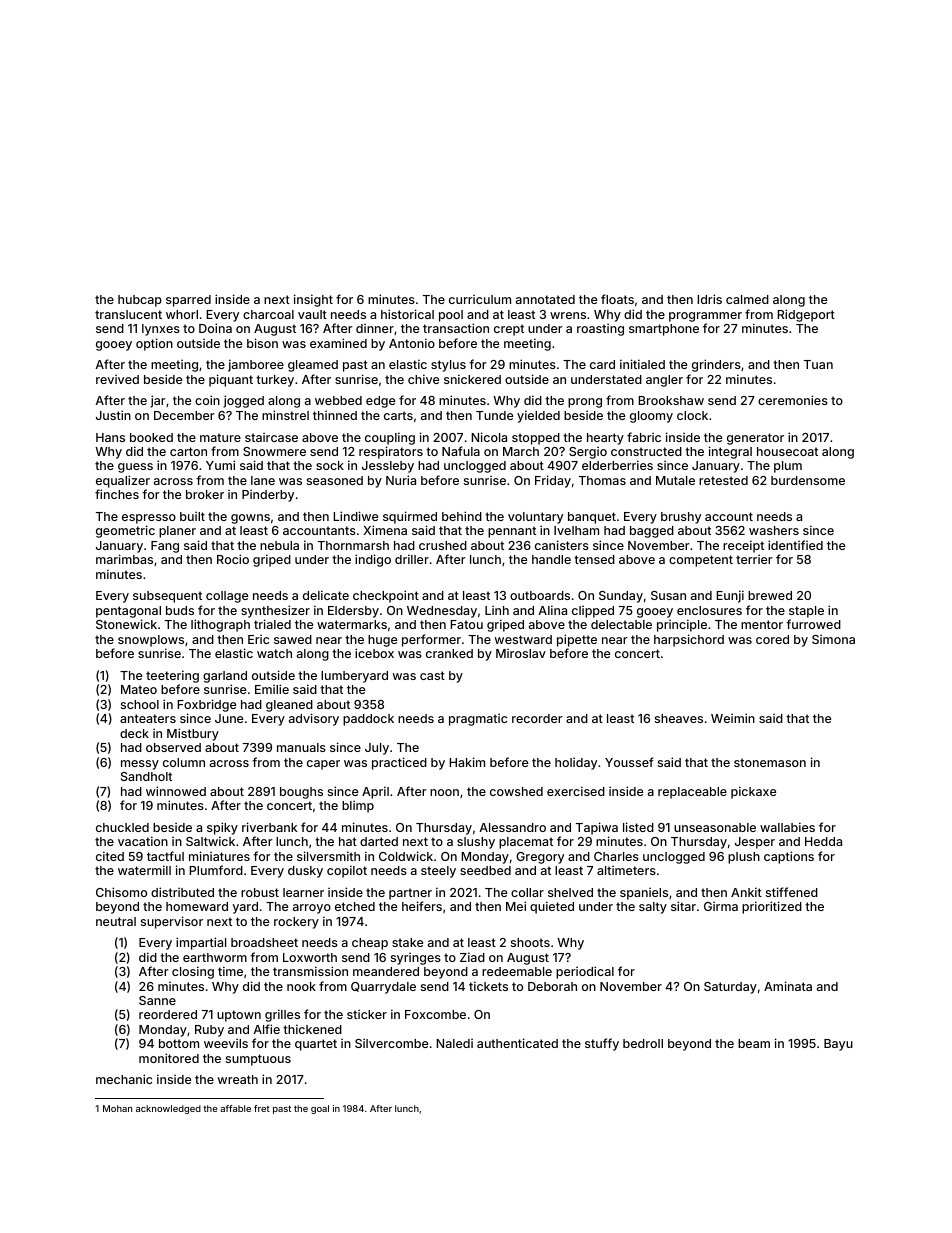 The image size is (952, 1233). Describe the element at coordinates (167, 597) in the screenshot. I see `subsequent` at that location.
